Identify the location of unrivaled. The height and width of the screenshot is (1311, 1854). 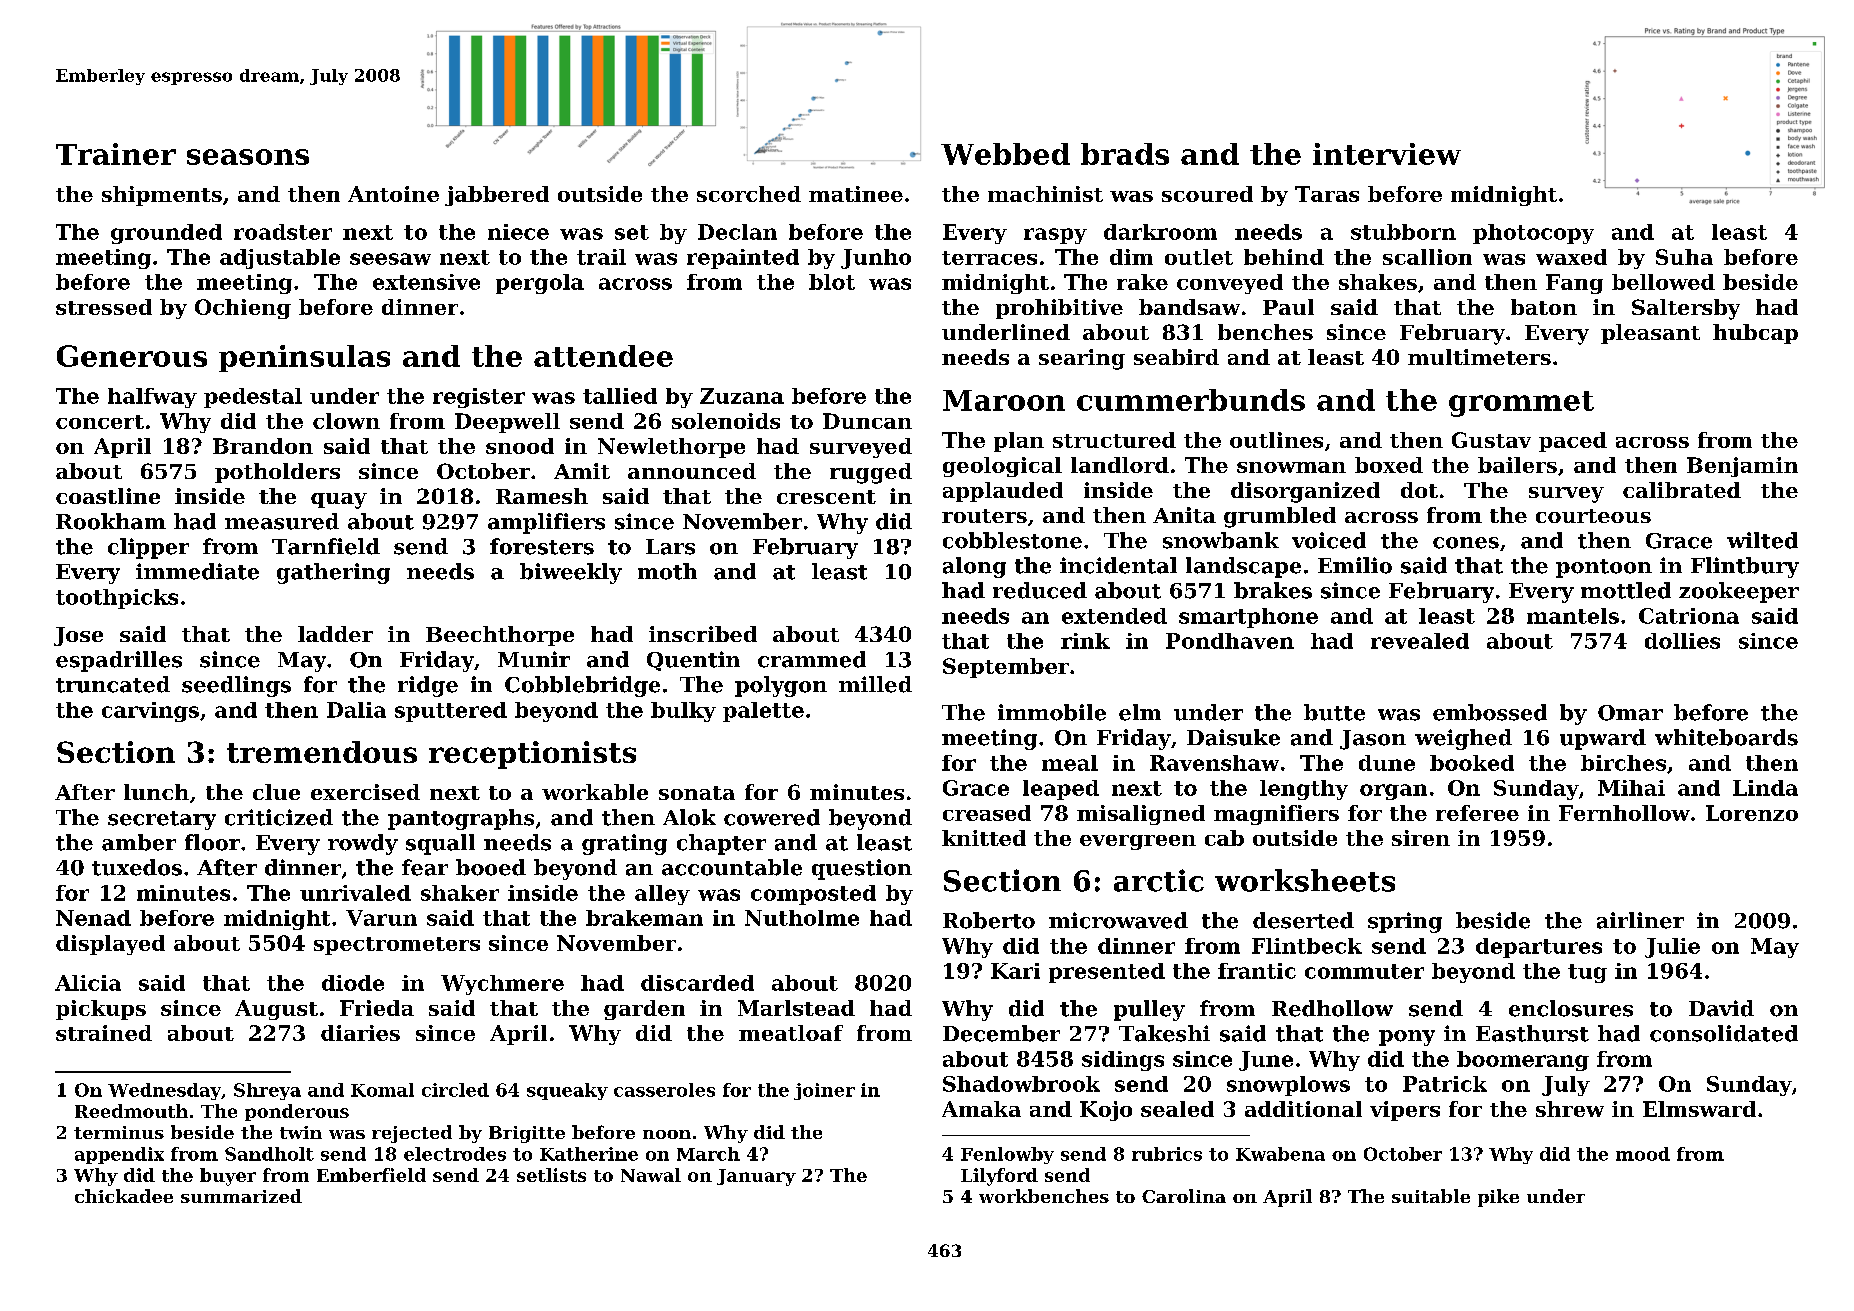
(355, 893).
